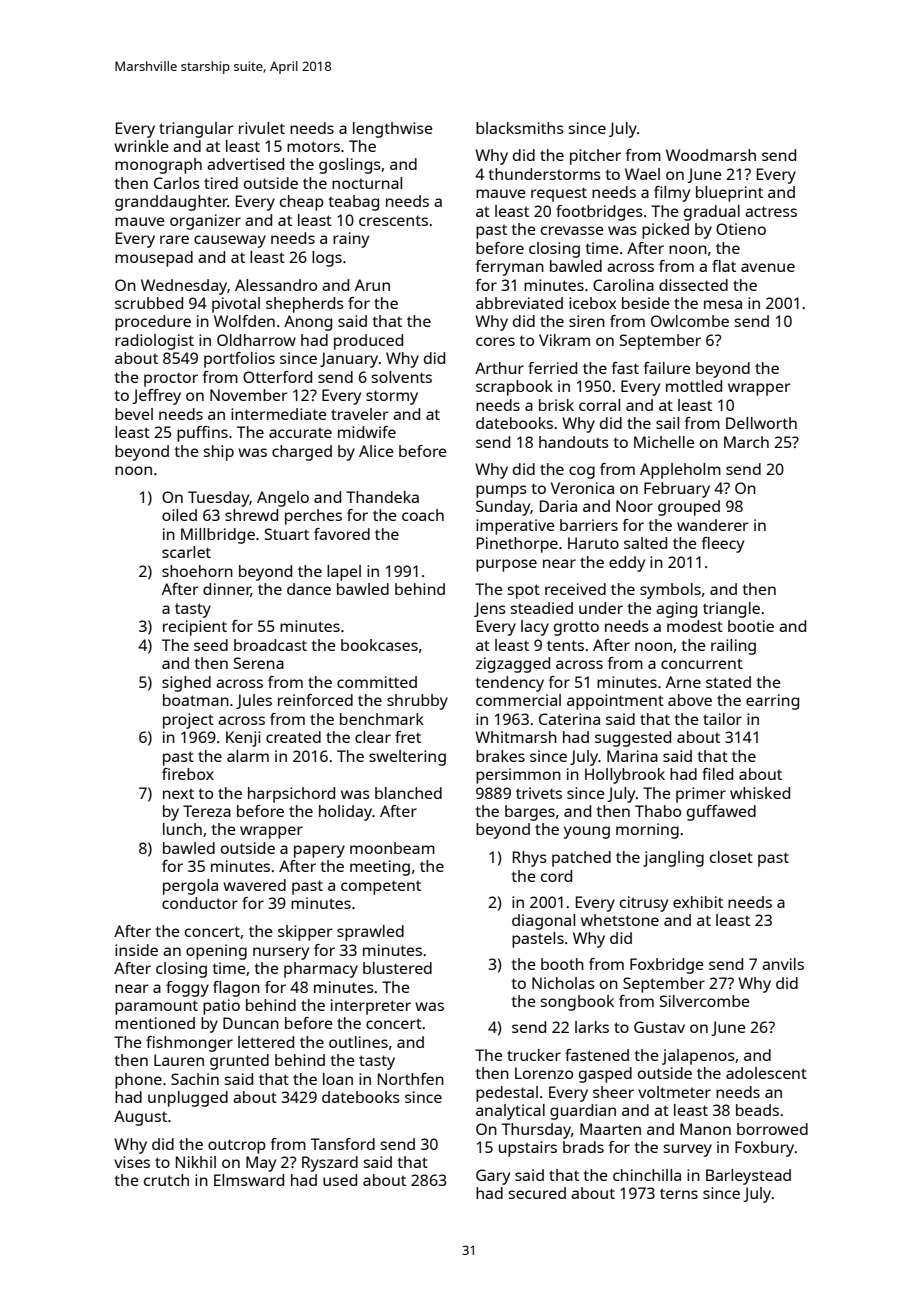 The image size is (924, 1308). I want to click on whisked, so click(760, 793).
